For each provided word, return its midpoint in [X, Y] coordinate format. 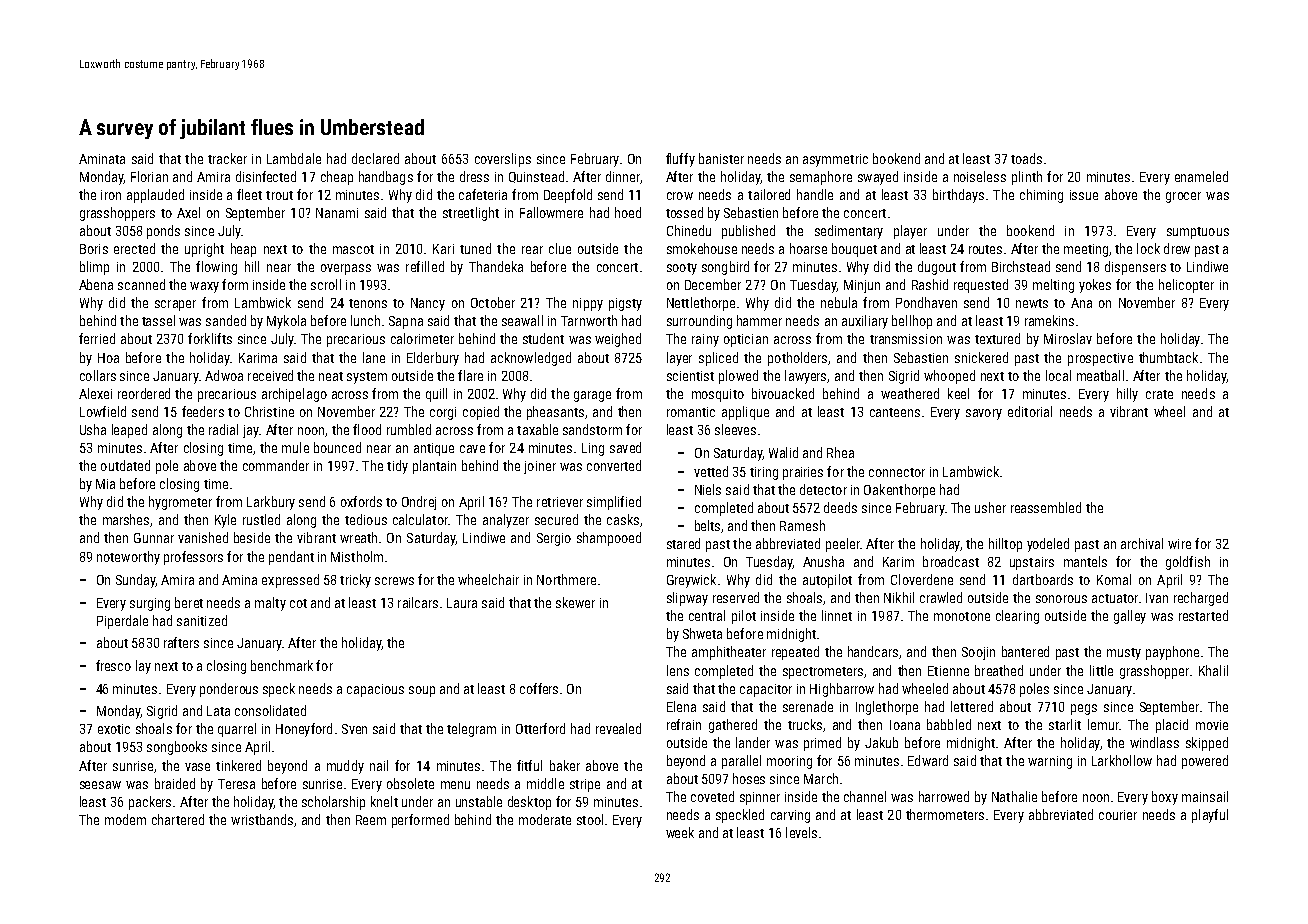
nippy [588, 304]
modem [125, 819]
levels [801, 832]
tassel [158, 320]
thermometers [945, 814]
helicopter [1186, 286]
